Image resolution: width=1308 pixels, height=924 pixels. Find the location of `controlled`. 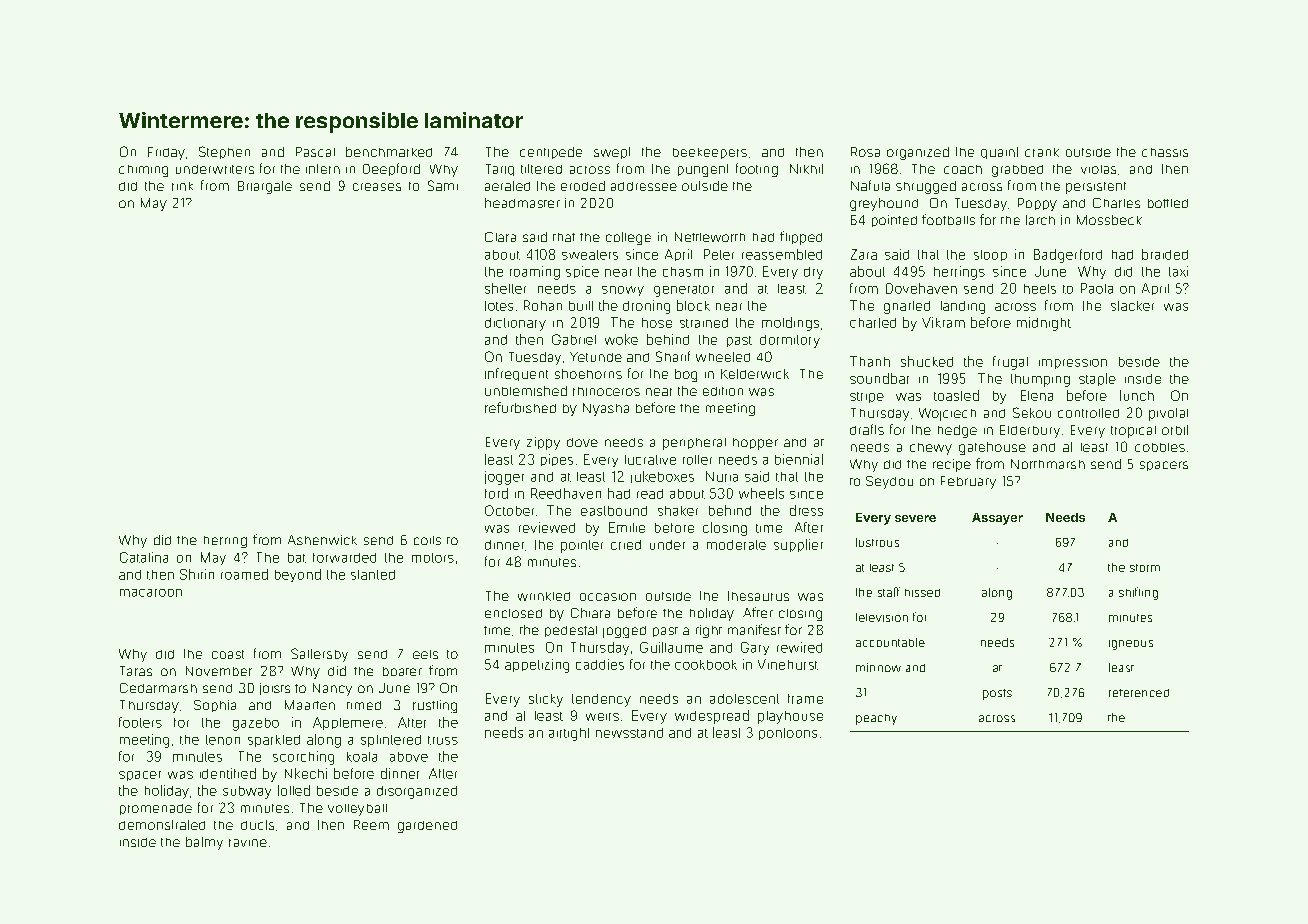

controlled is located at coordinates (1088, 413).
